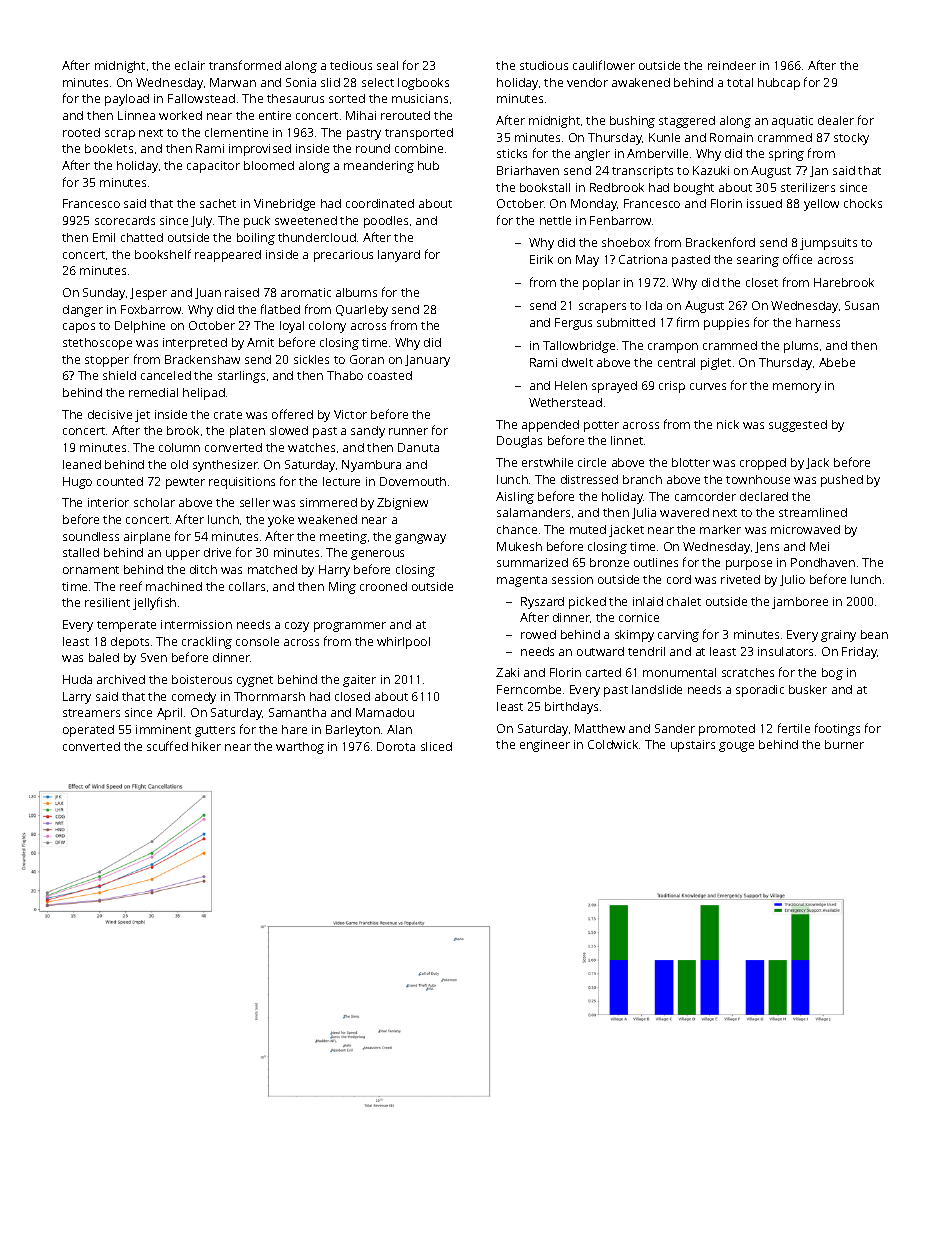  I want to click on Jens, so click(767, 547).
